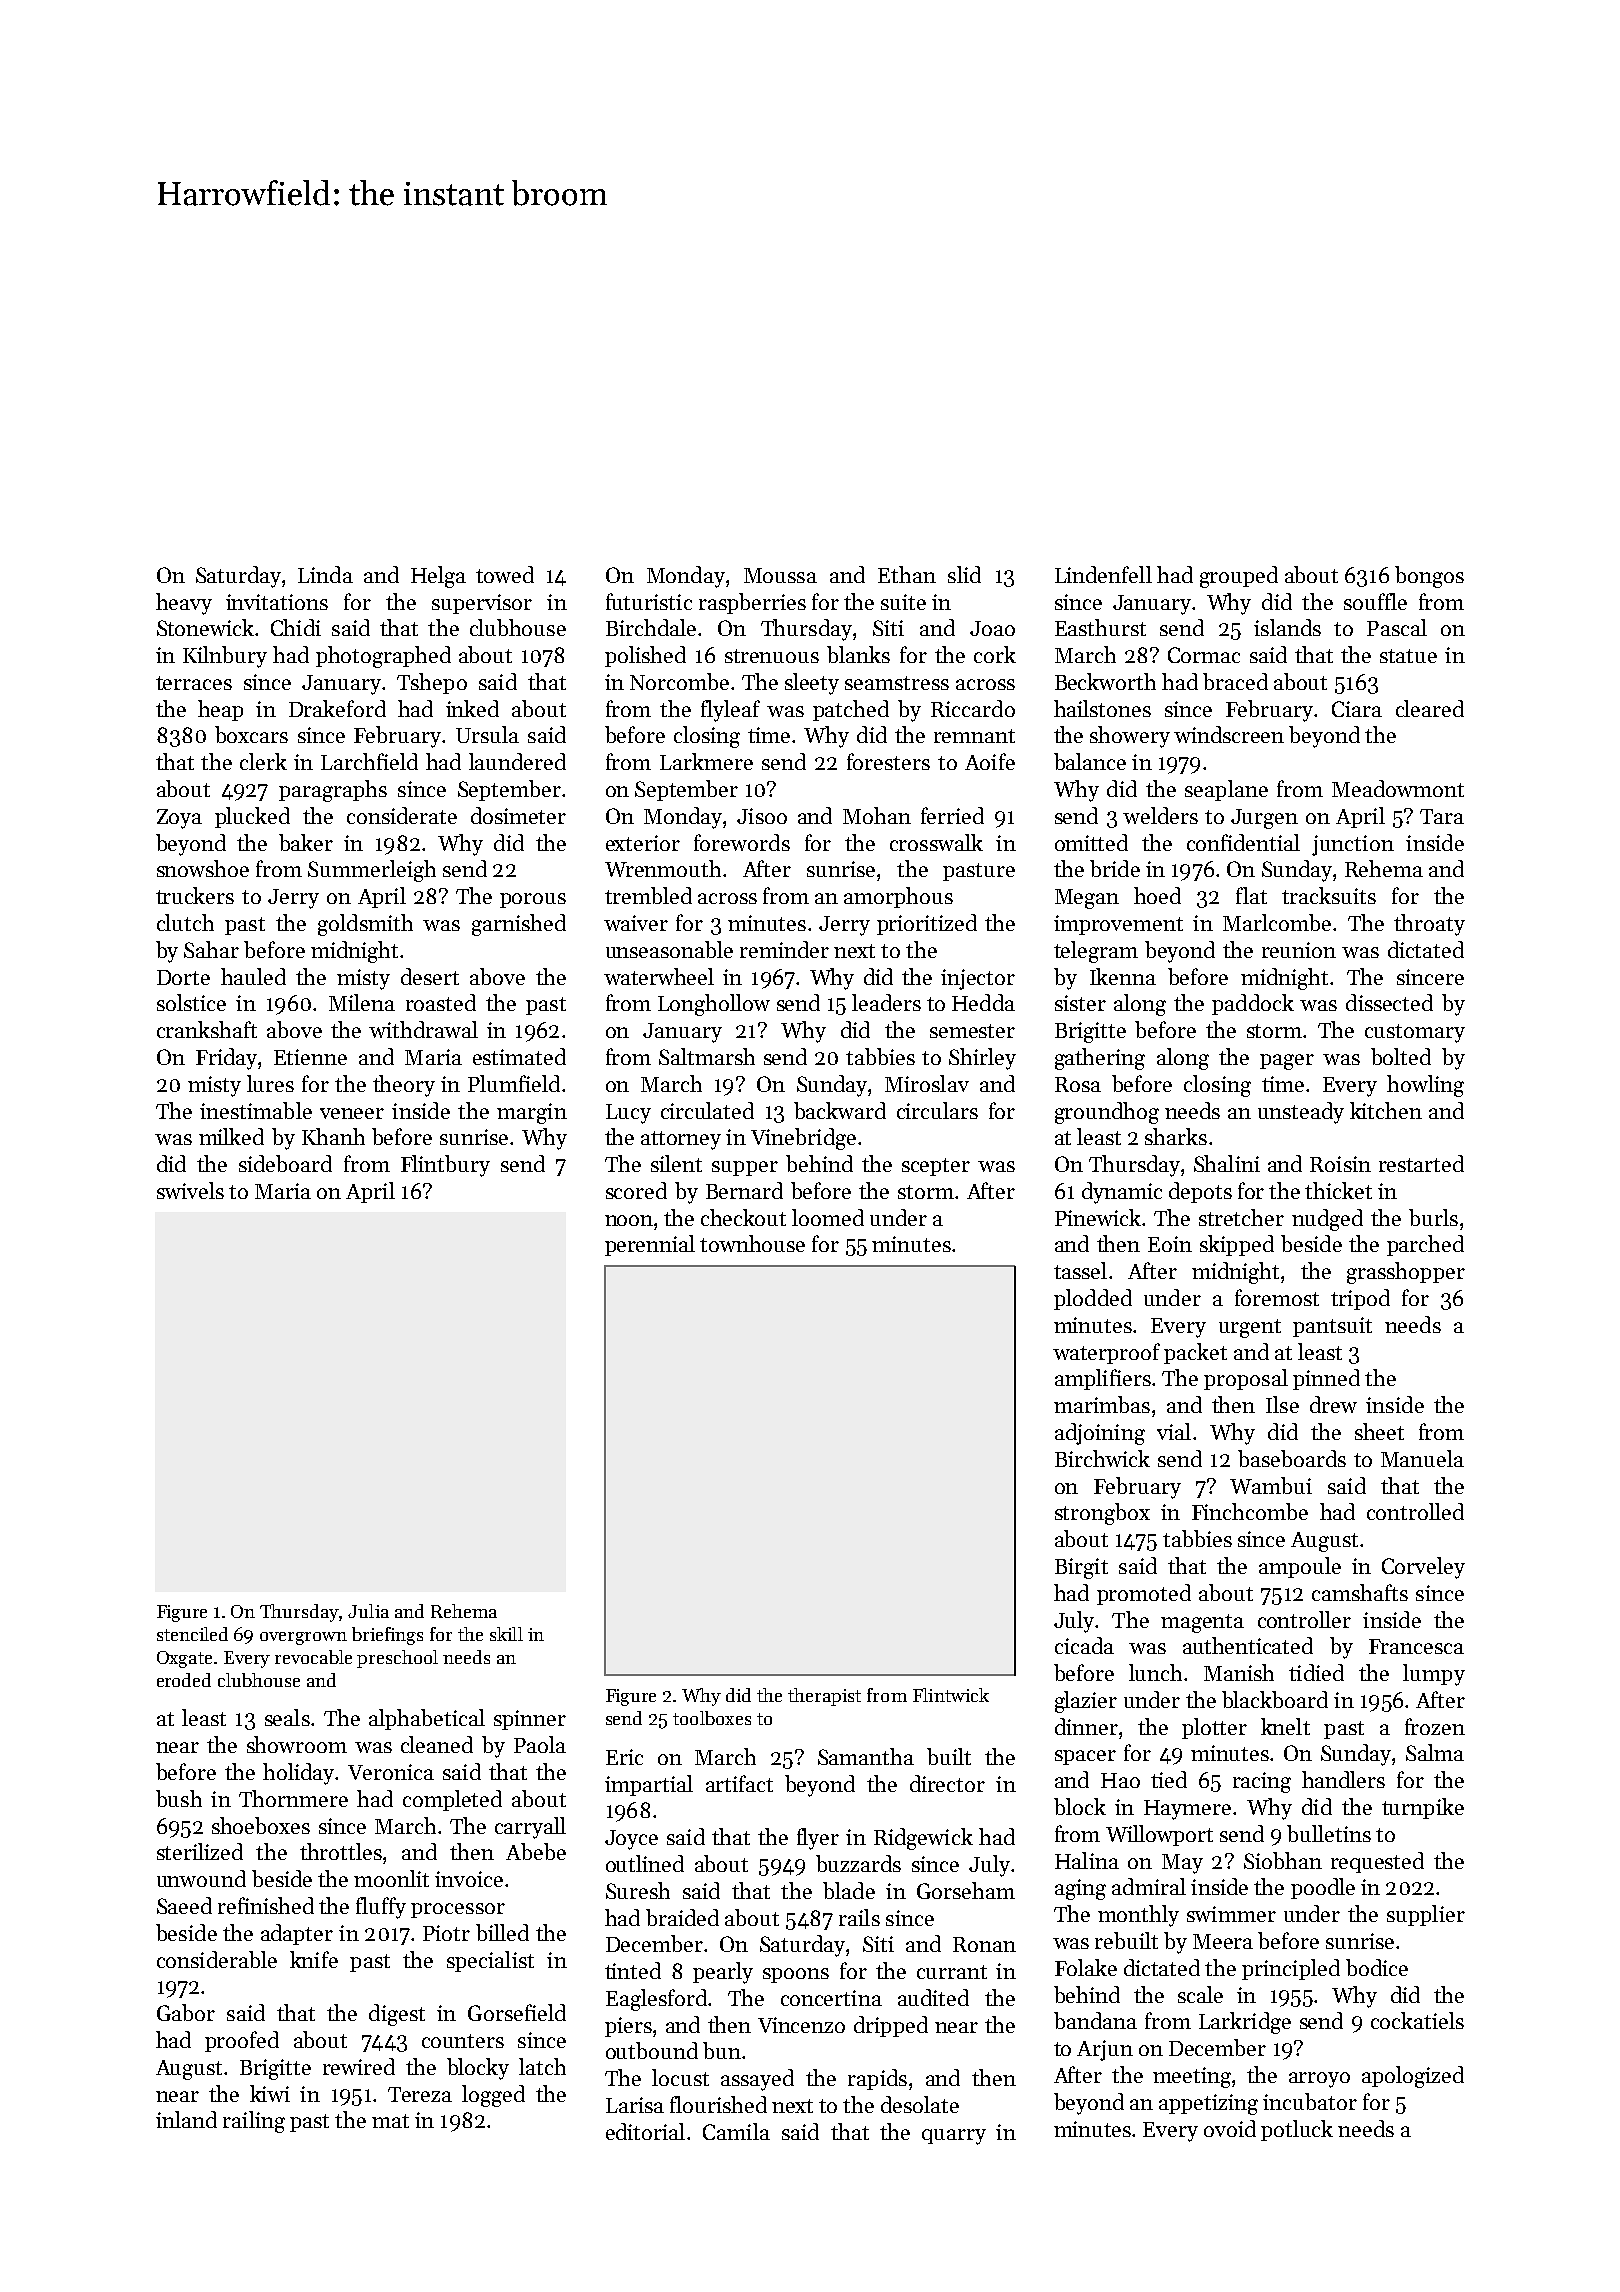 The height and width of the image is (2292, 1620). I want to click on goldsmith, so click(365, 925).
